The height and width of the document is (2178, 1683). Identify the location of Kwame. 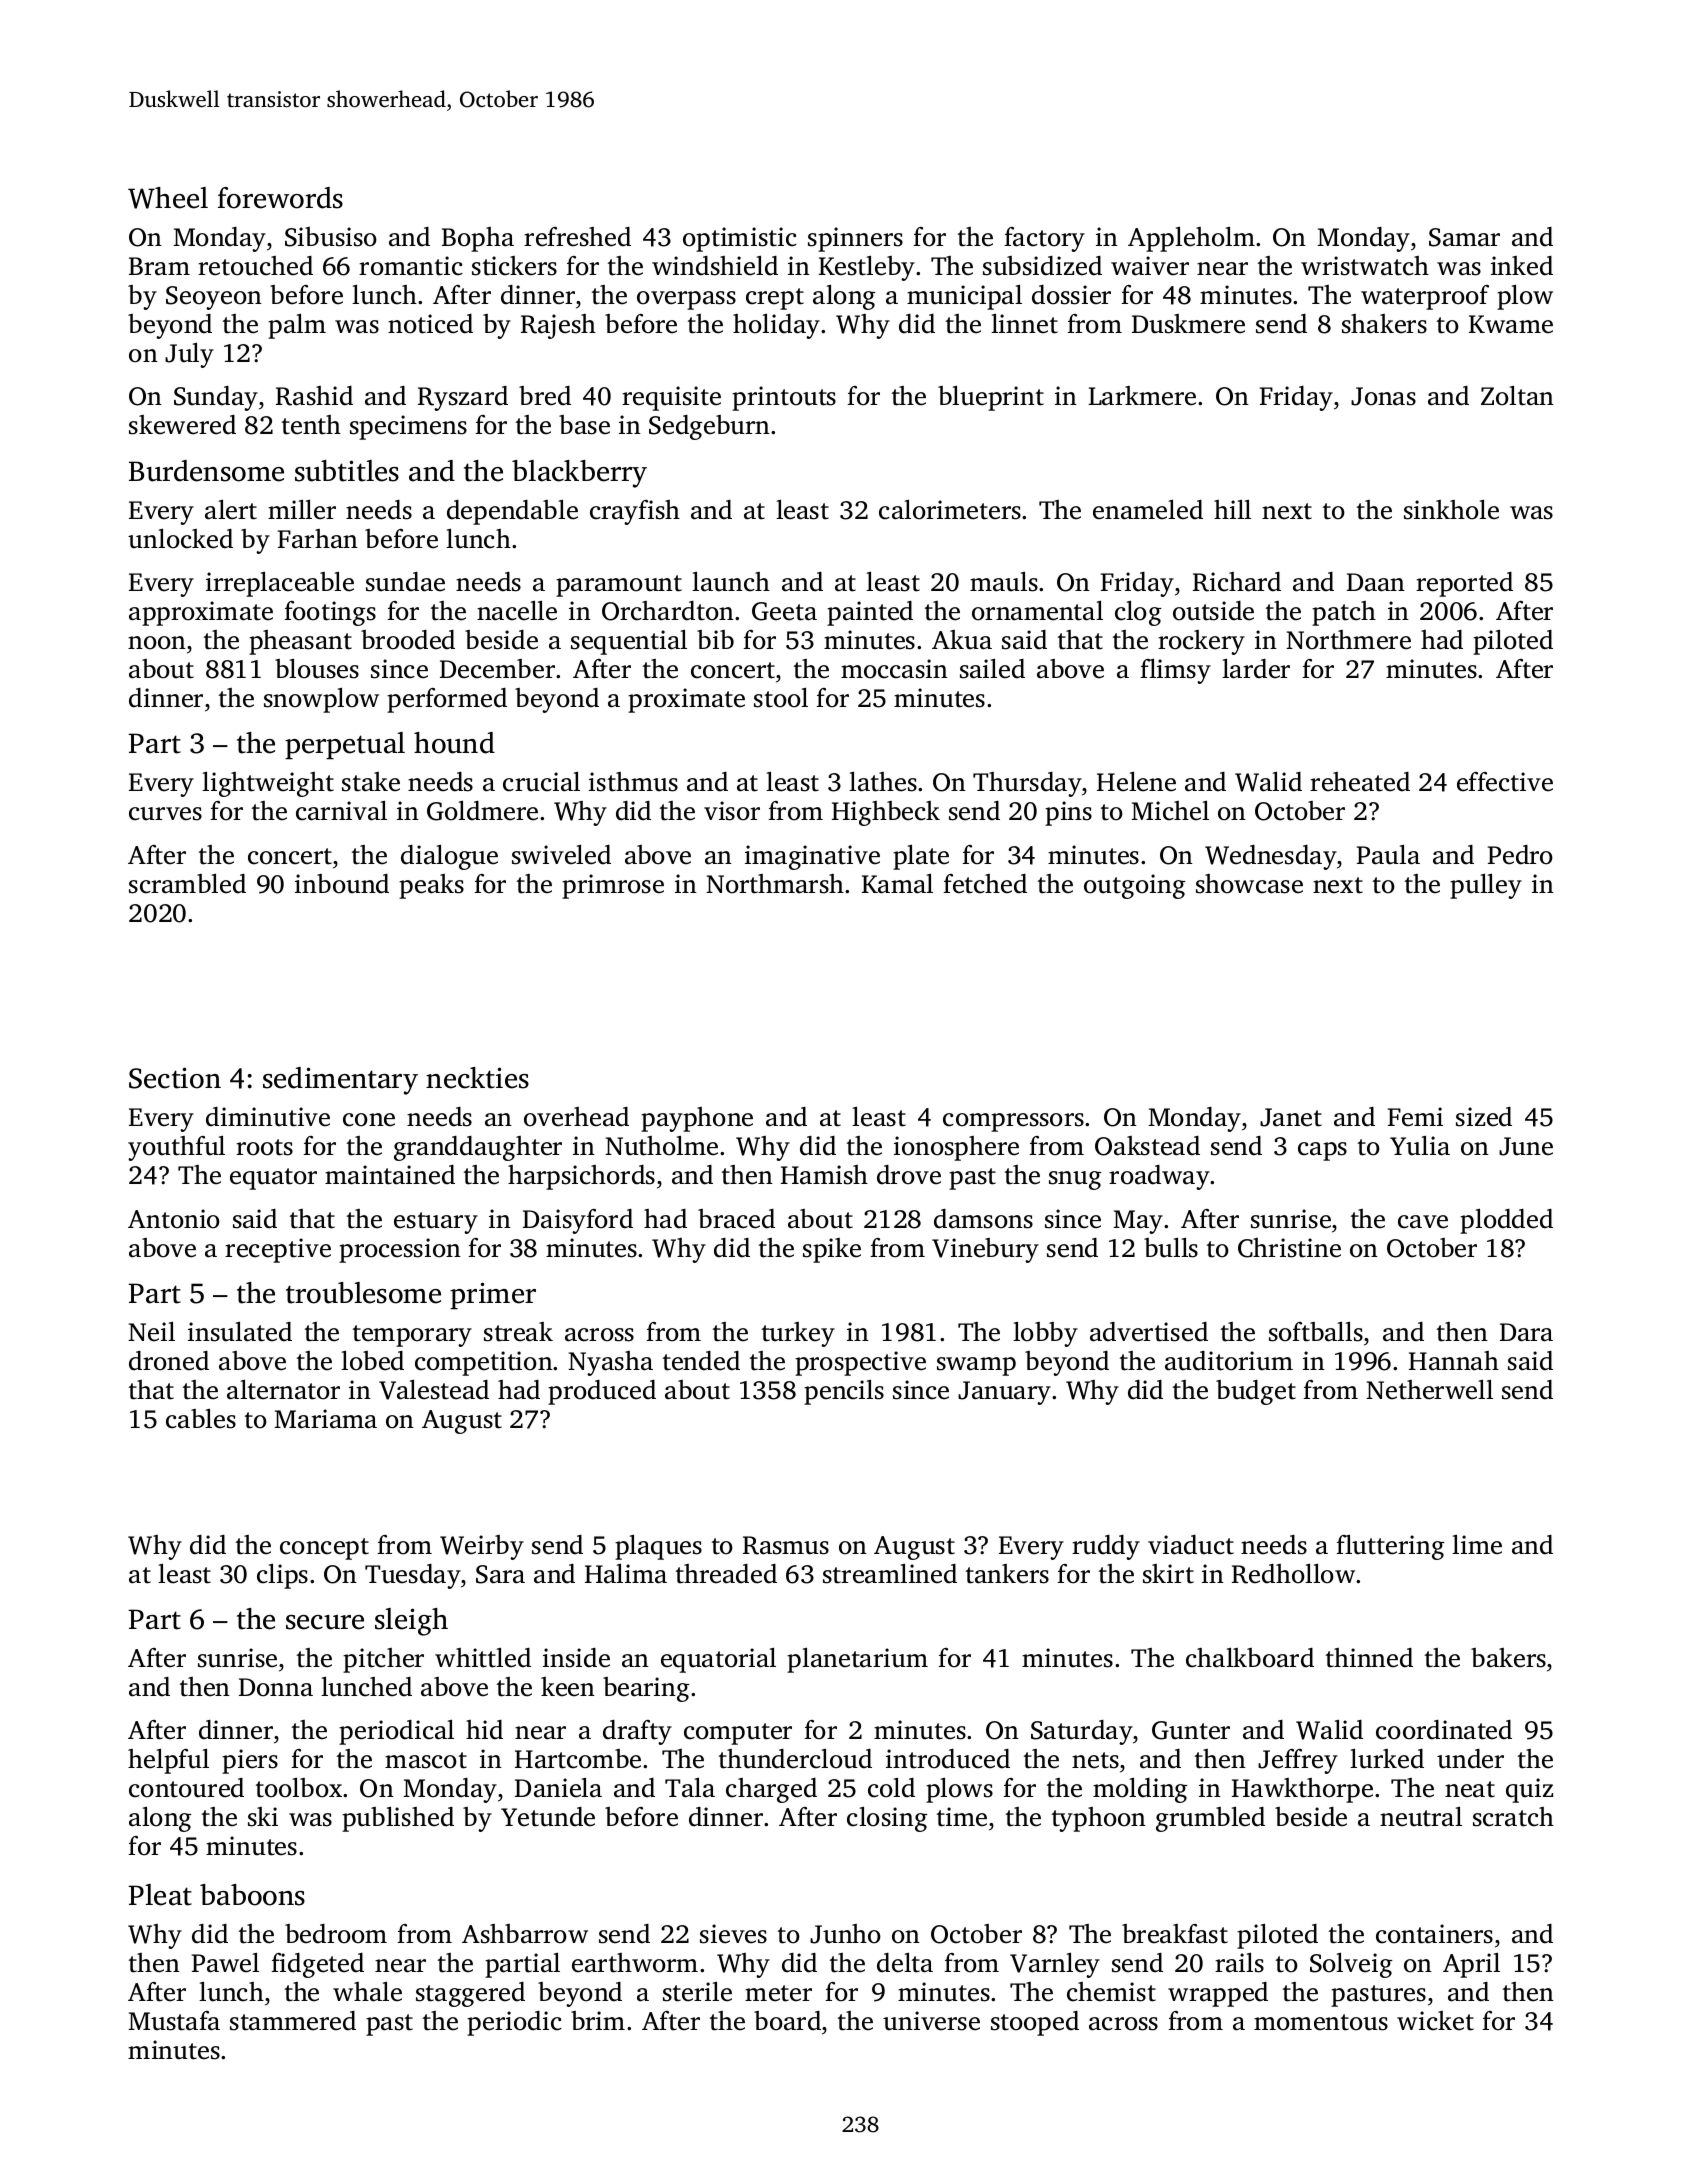
(1511, 324).
